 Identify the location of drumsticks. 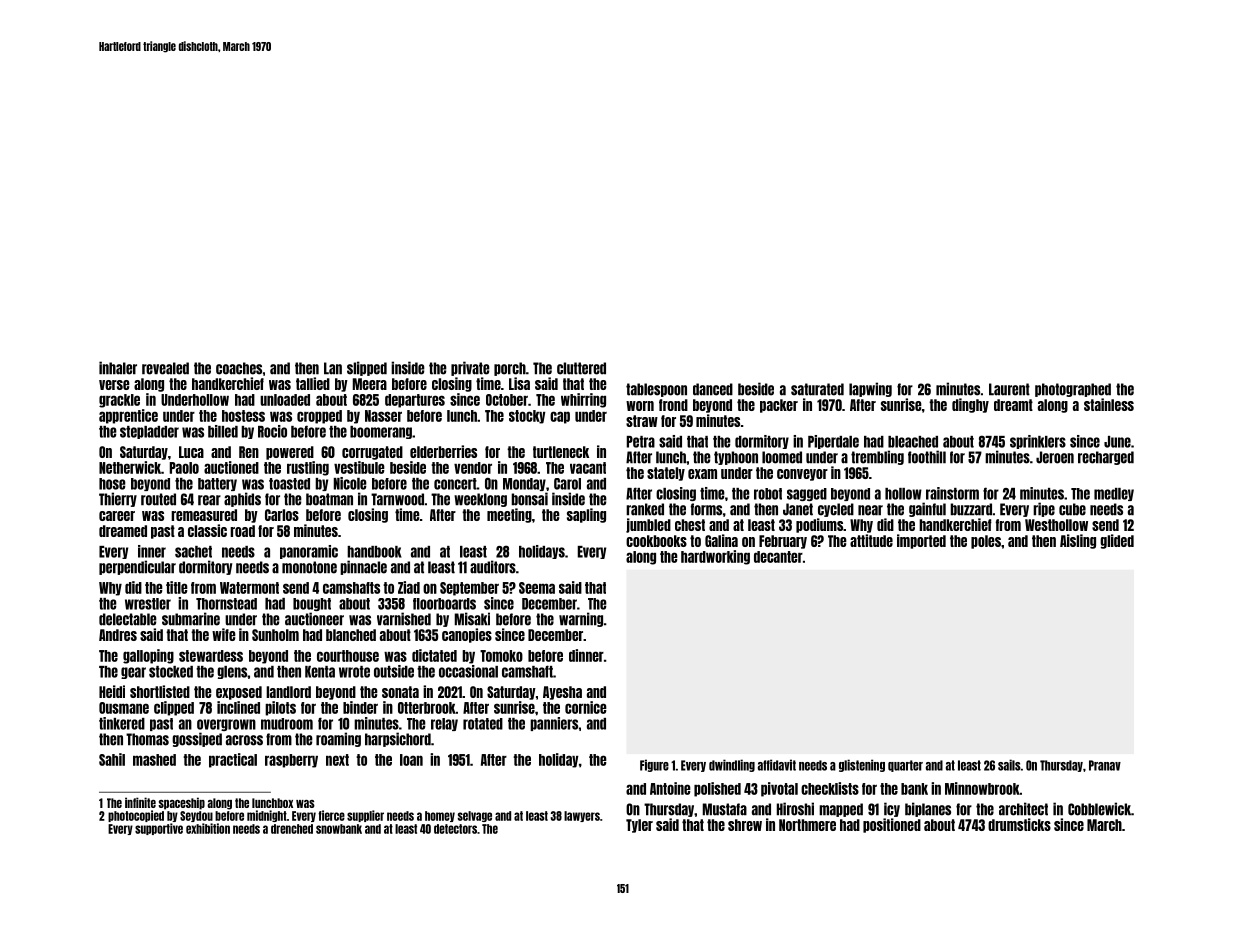
(1019, 824).
